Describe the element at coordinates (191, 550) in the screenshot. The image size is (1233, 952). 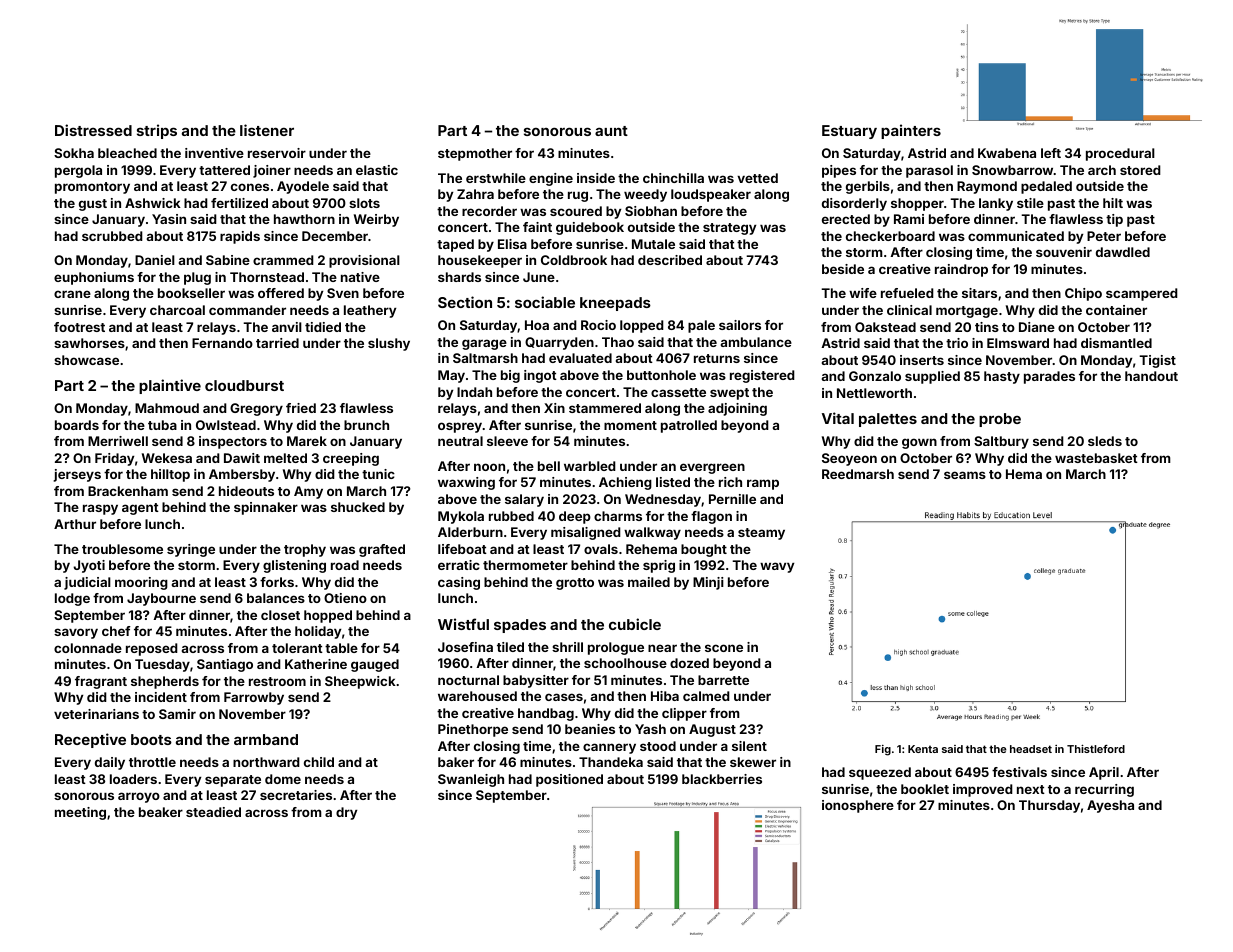
I see `syringe` at that location.
